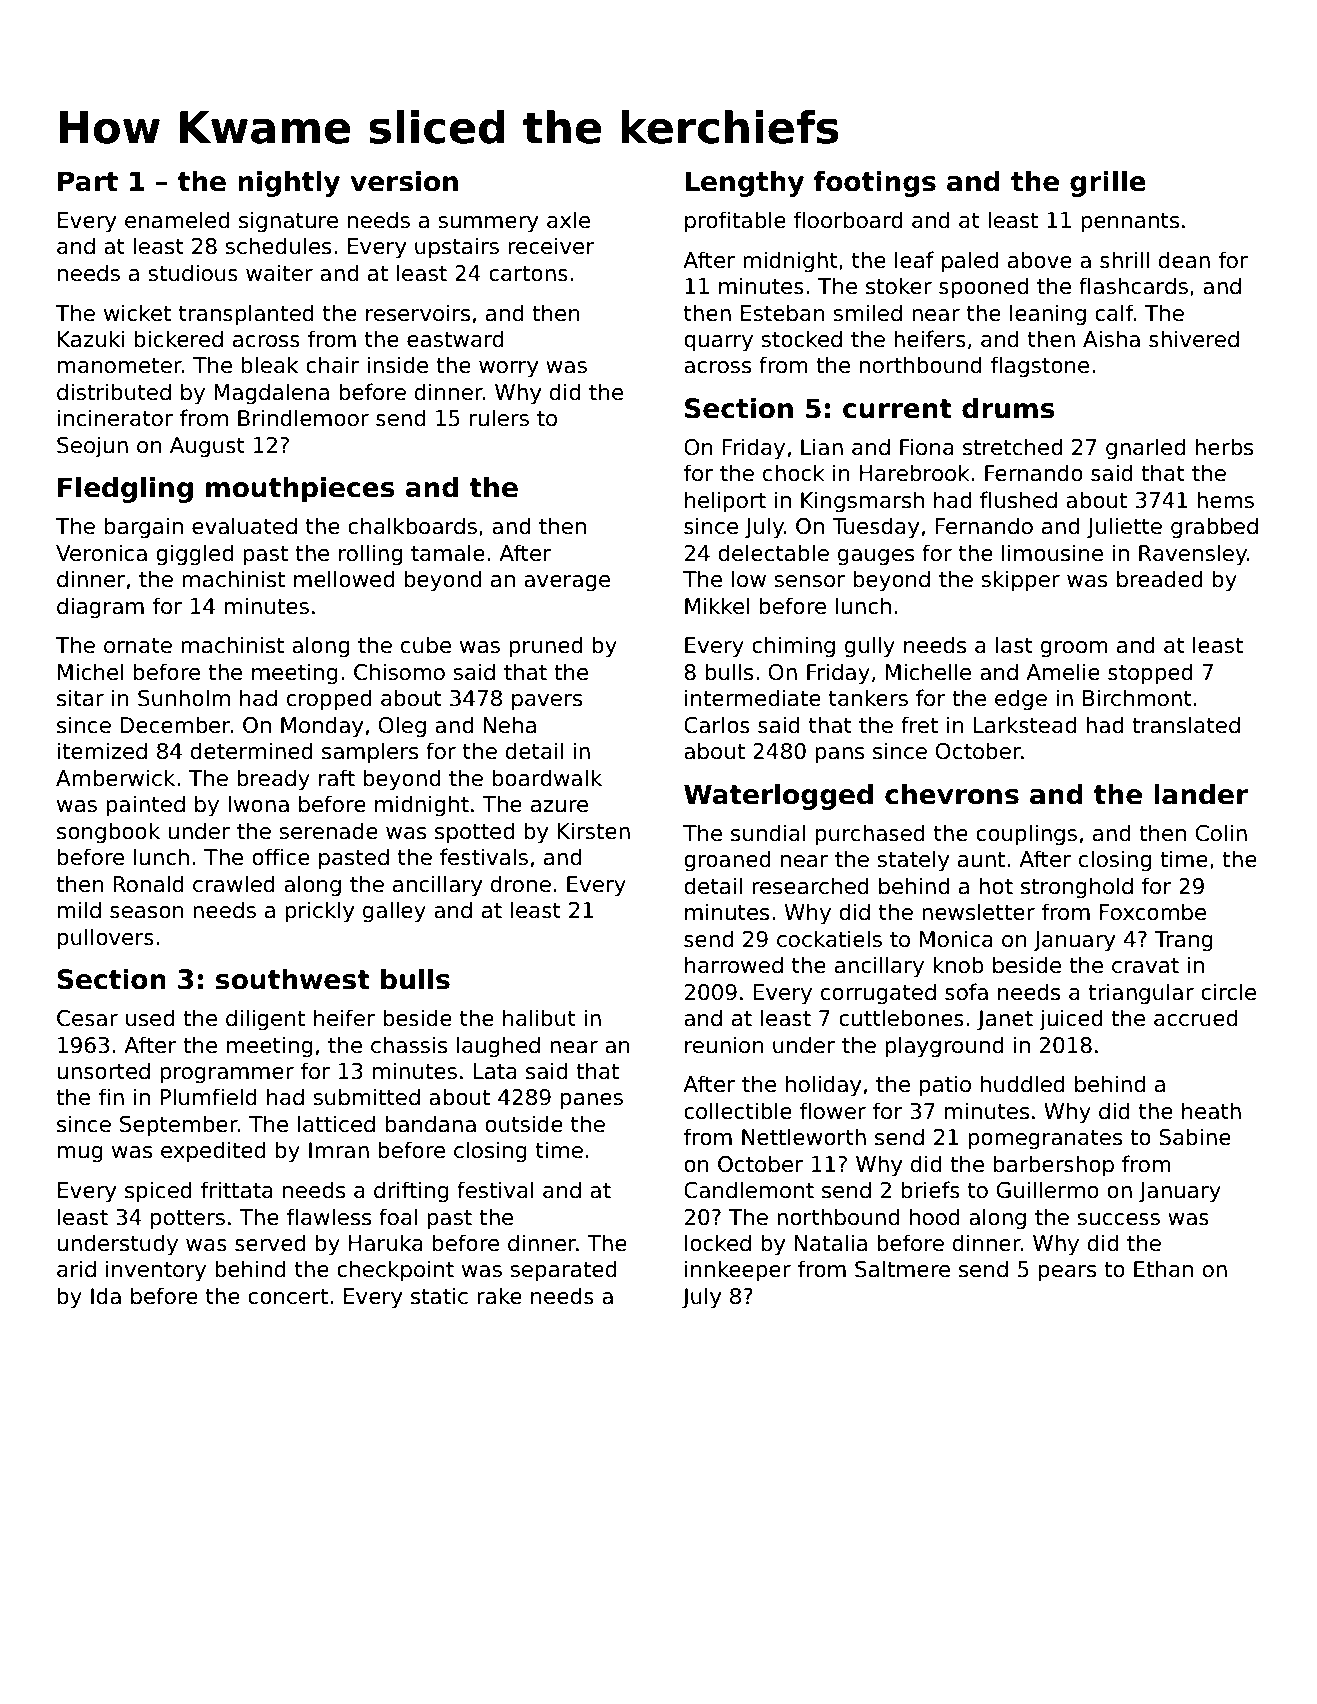  I want to click on unsorted, so click(103, 1071).
